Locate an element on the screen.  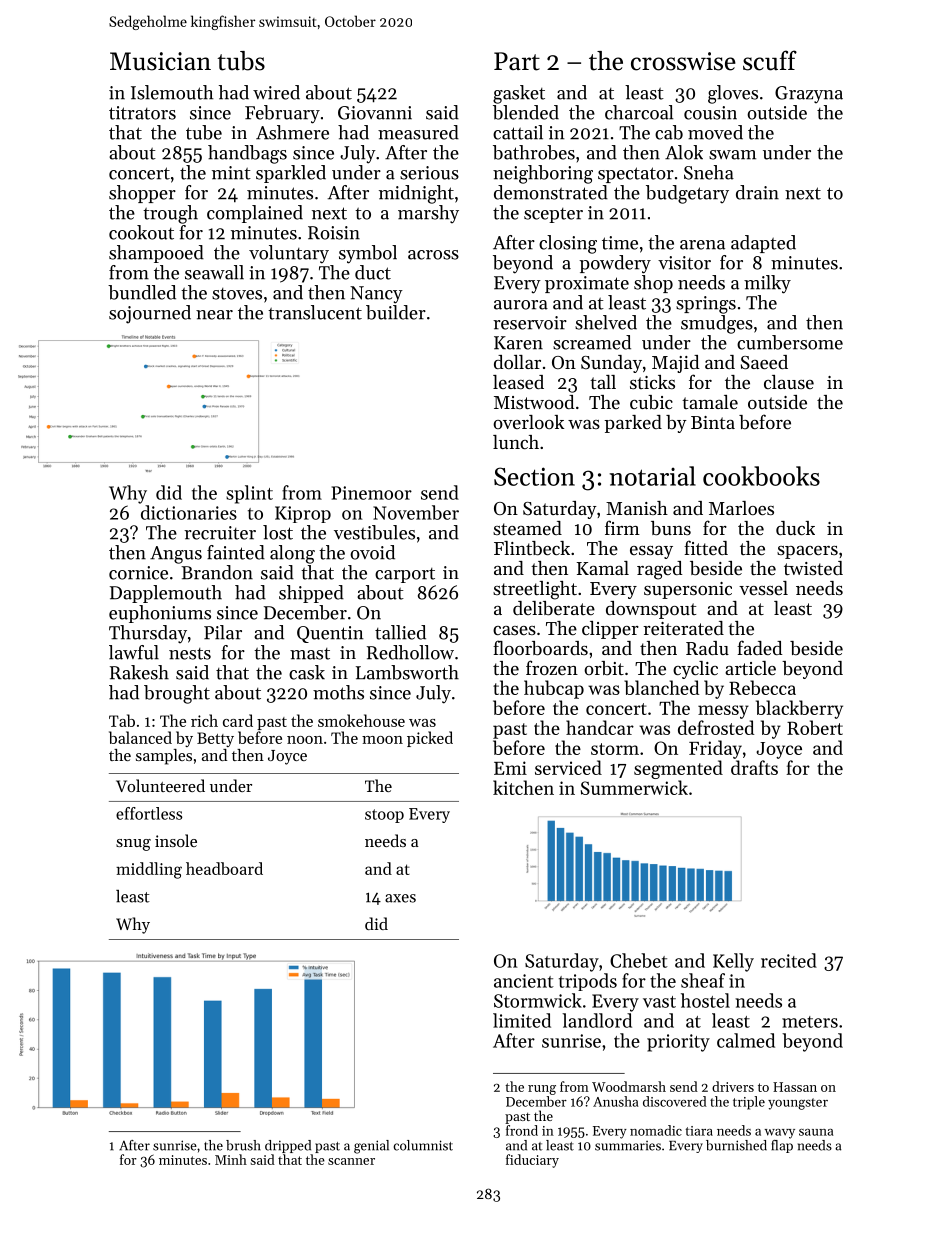
Rebecca is located at coordinates (762, 687).
